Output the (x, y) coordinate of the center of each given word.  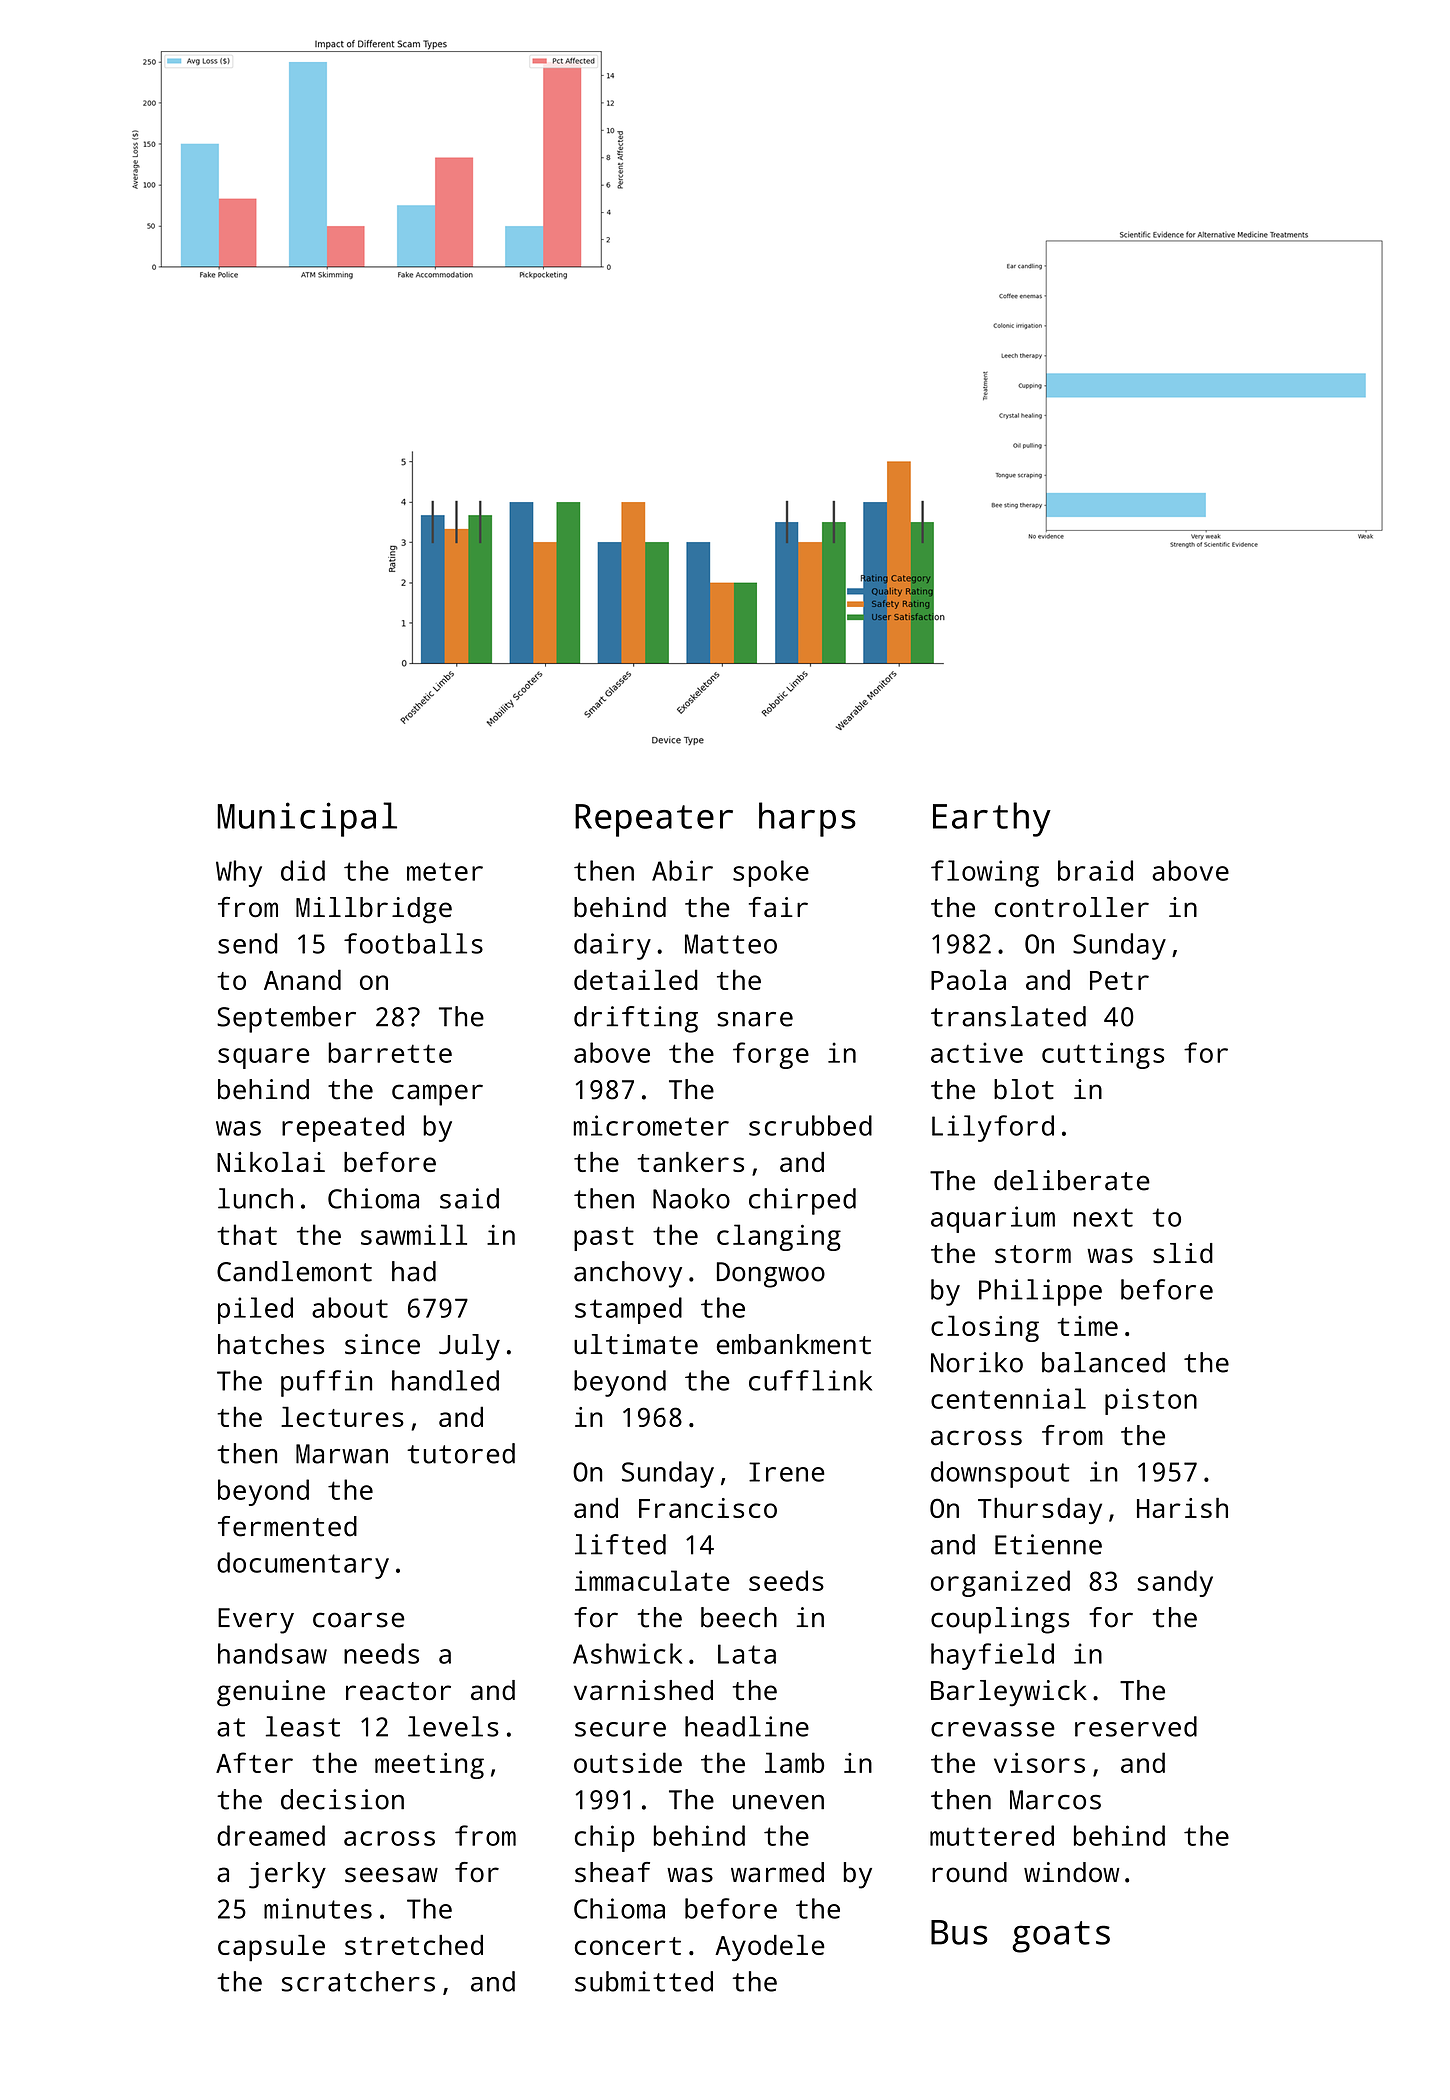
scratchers (358, 1981)
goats (1061, 1937)
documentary (303, 1565)
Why (239, 873)
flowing (985, 873)
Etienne (1048, 1544)
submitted (644, 1981)
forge (771, 1055)
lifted (620, 1544)
